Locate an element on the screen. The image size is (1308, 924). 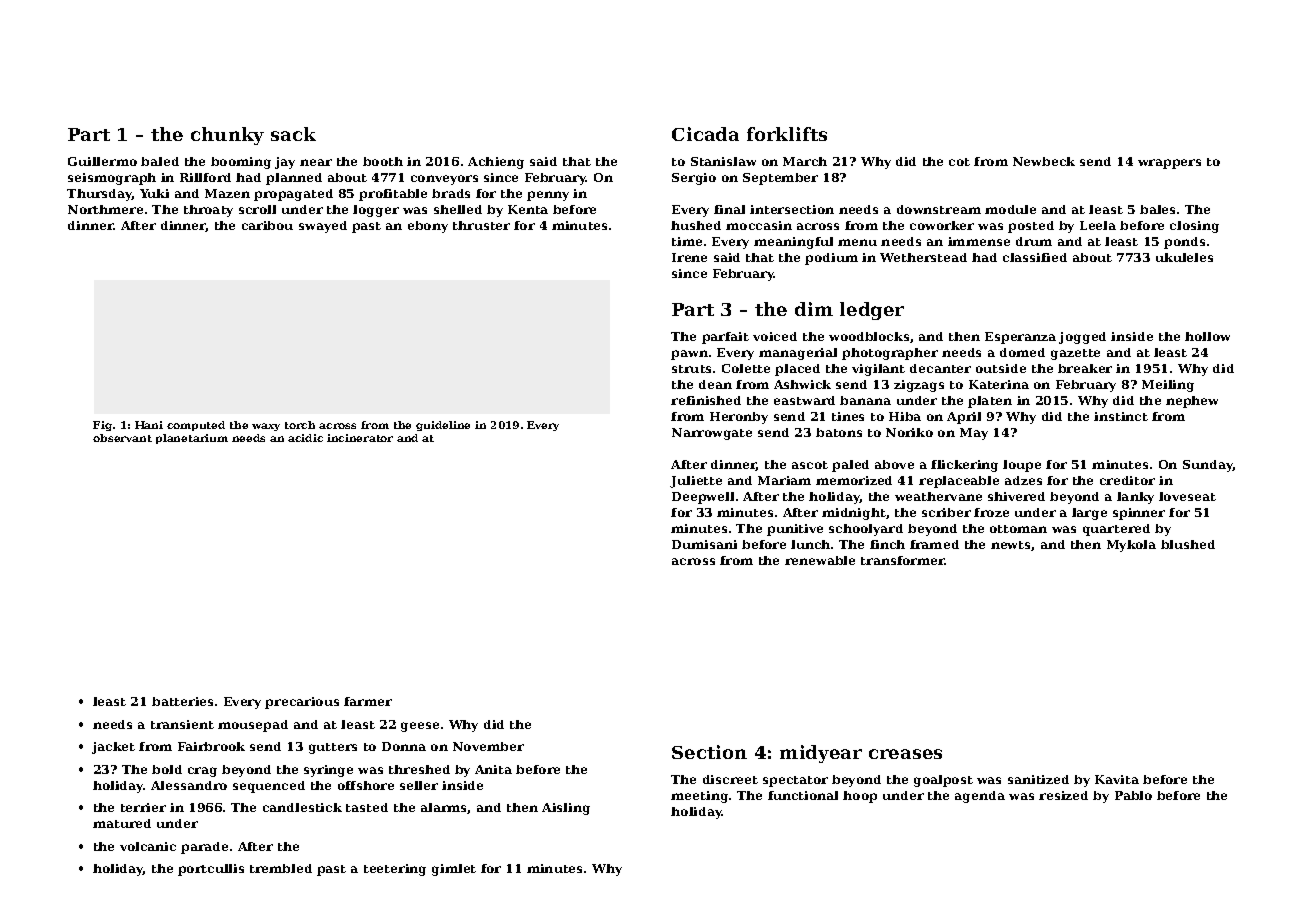
classified is located at coordinates (1035, 257).
